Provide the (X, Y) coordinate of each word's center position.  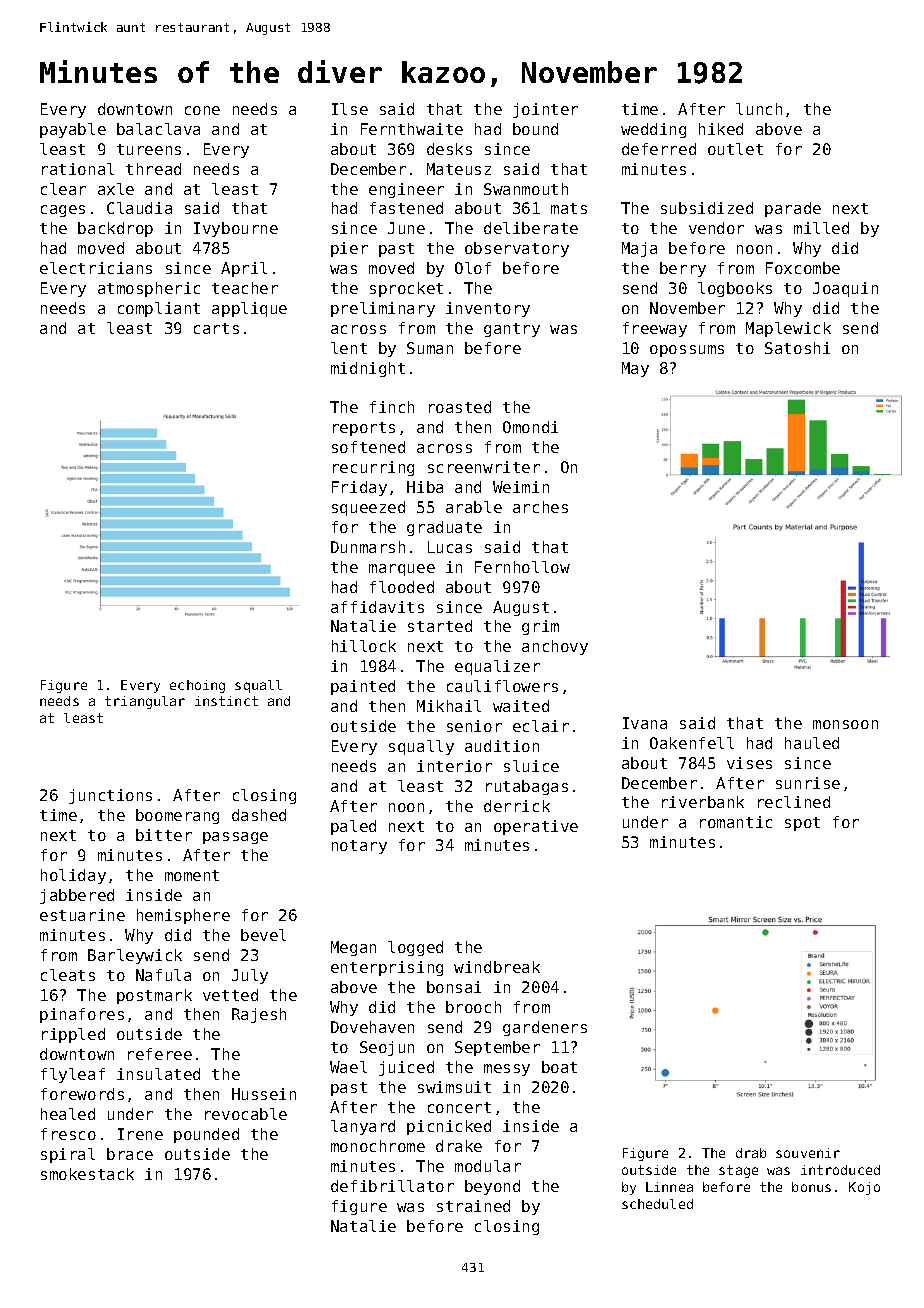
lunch (759, 109)
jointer (545, 110)
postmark (154, 996)
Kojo (864, 1188)
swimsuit (454, 1087)
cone (202, 110)
